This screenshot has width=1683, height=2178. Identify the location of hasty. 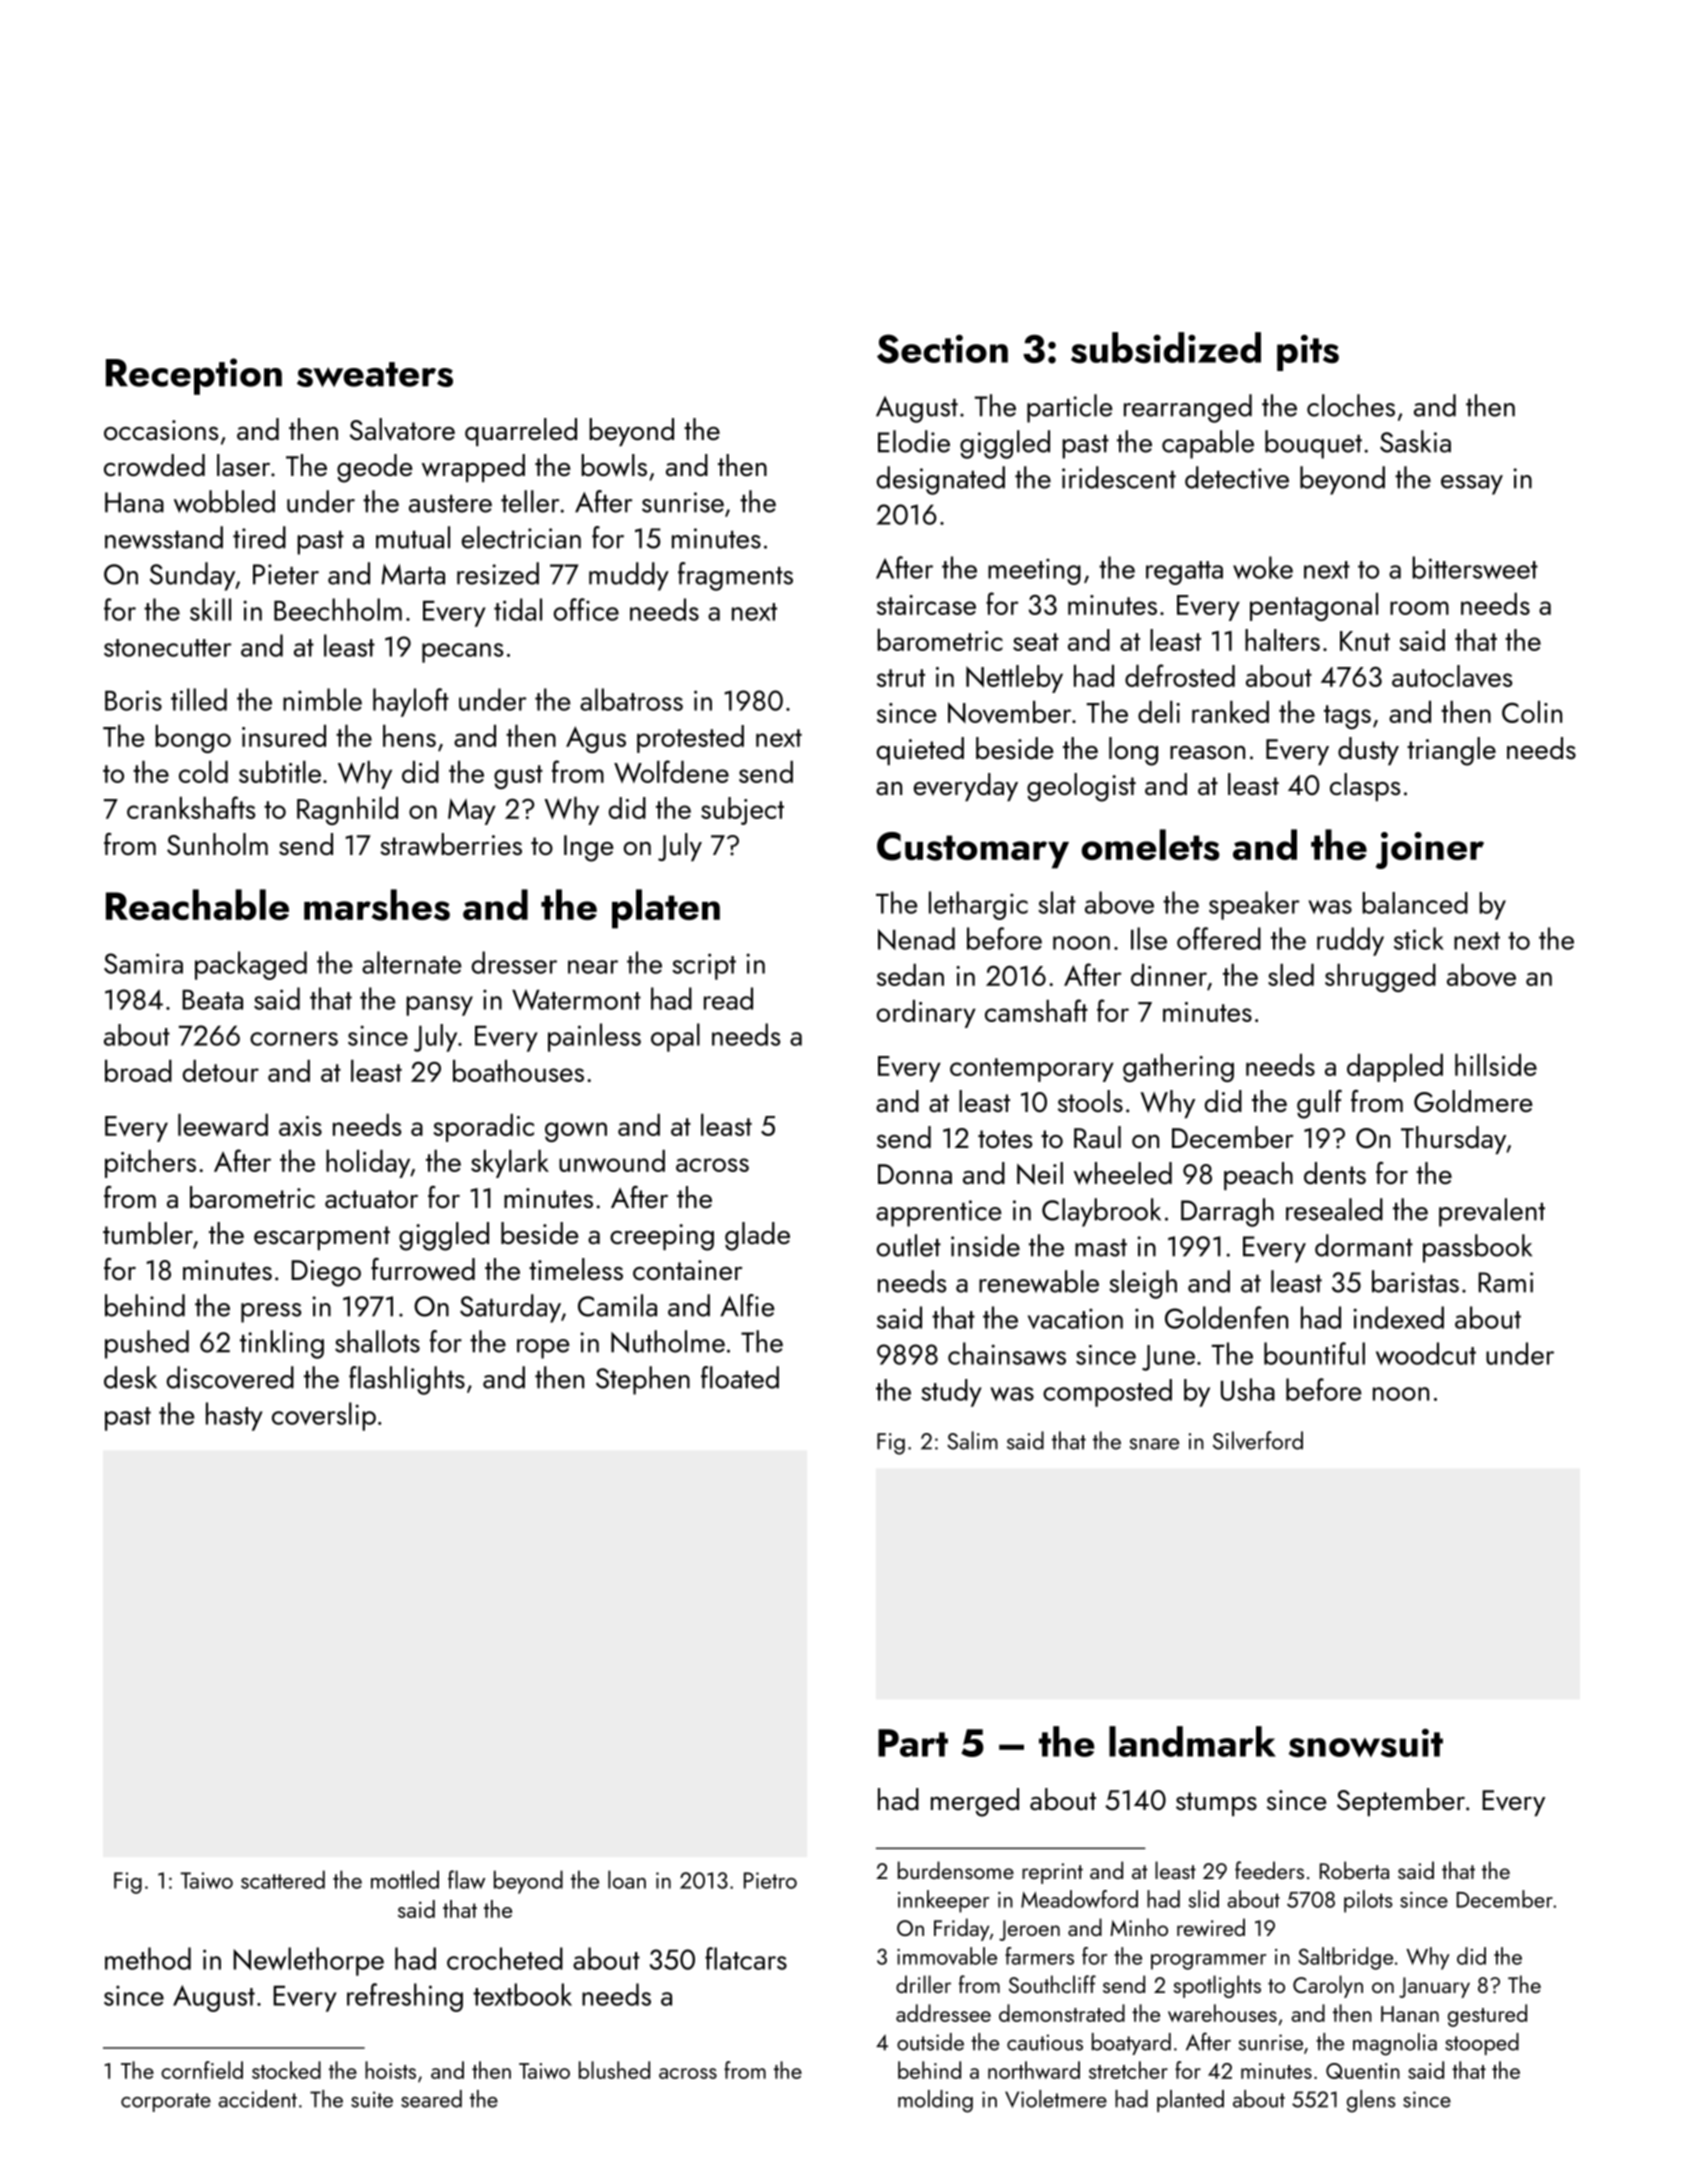
(234, 1416).
